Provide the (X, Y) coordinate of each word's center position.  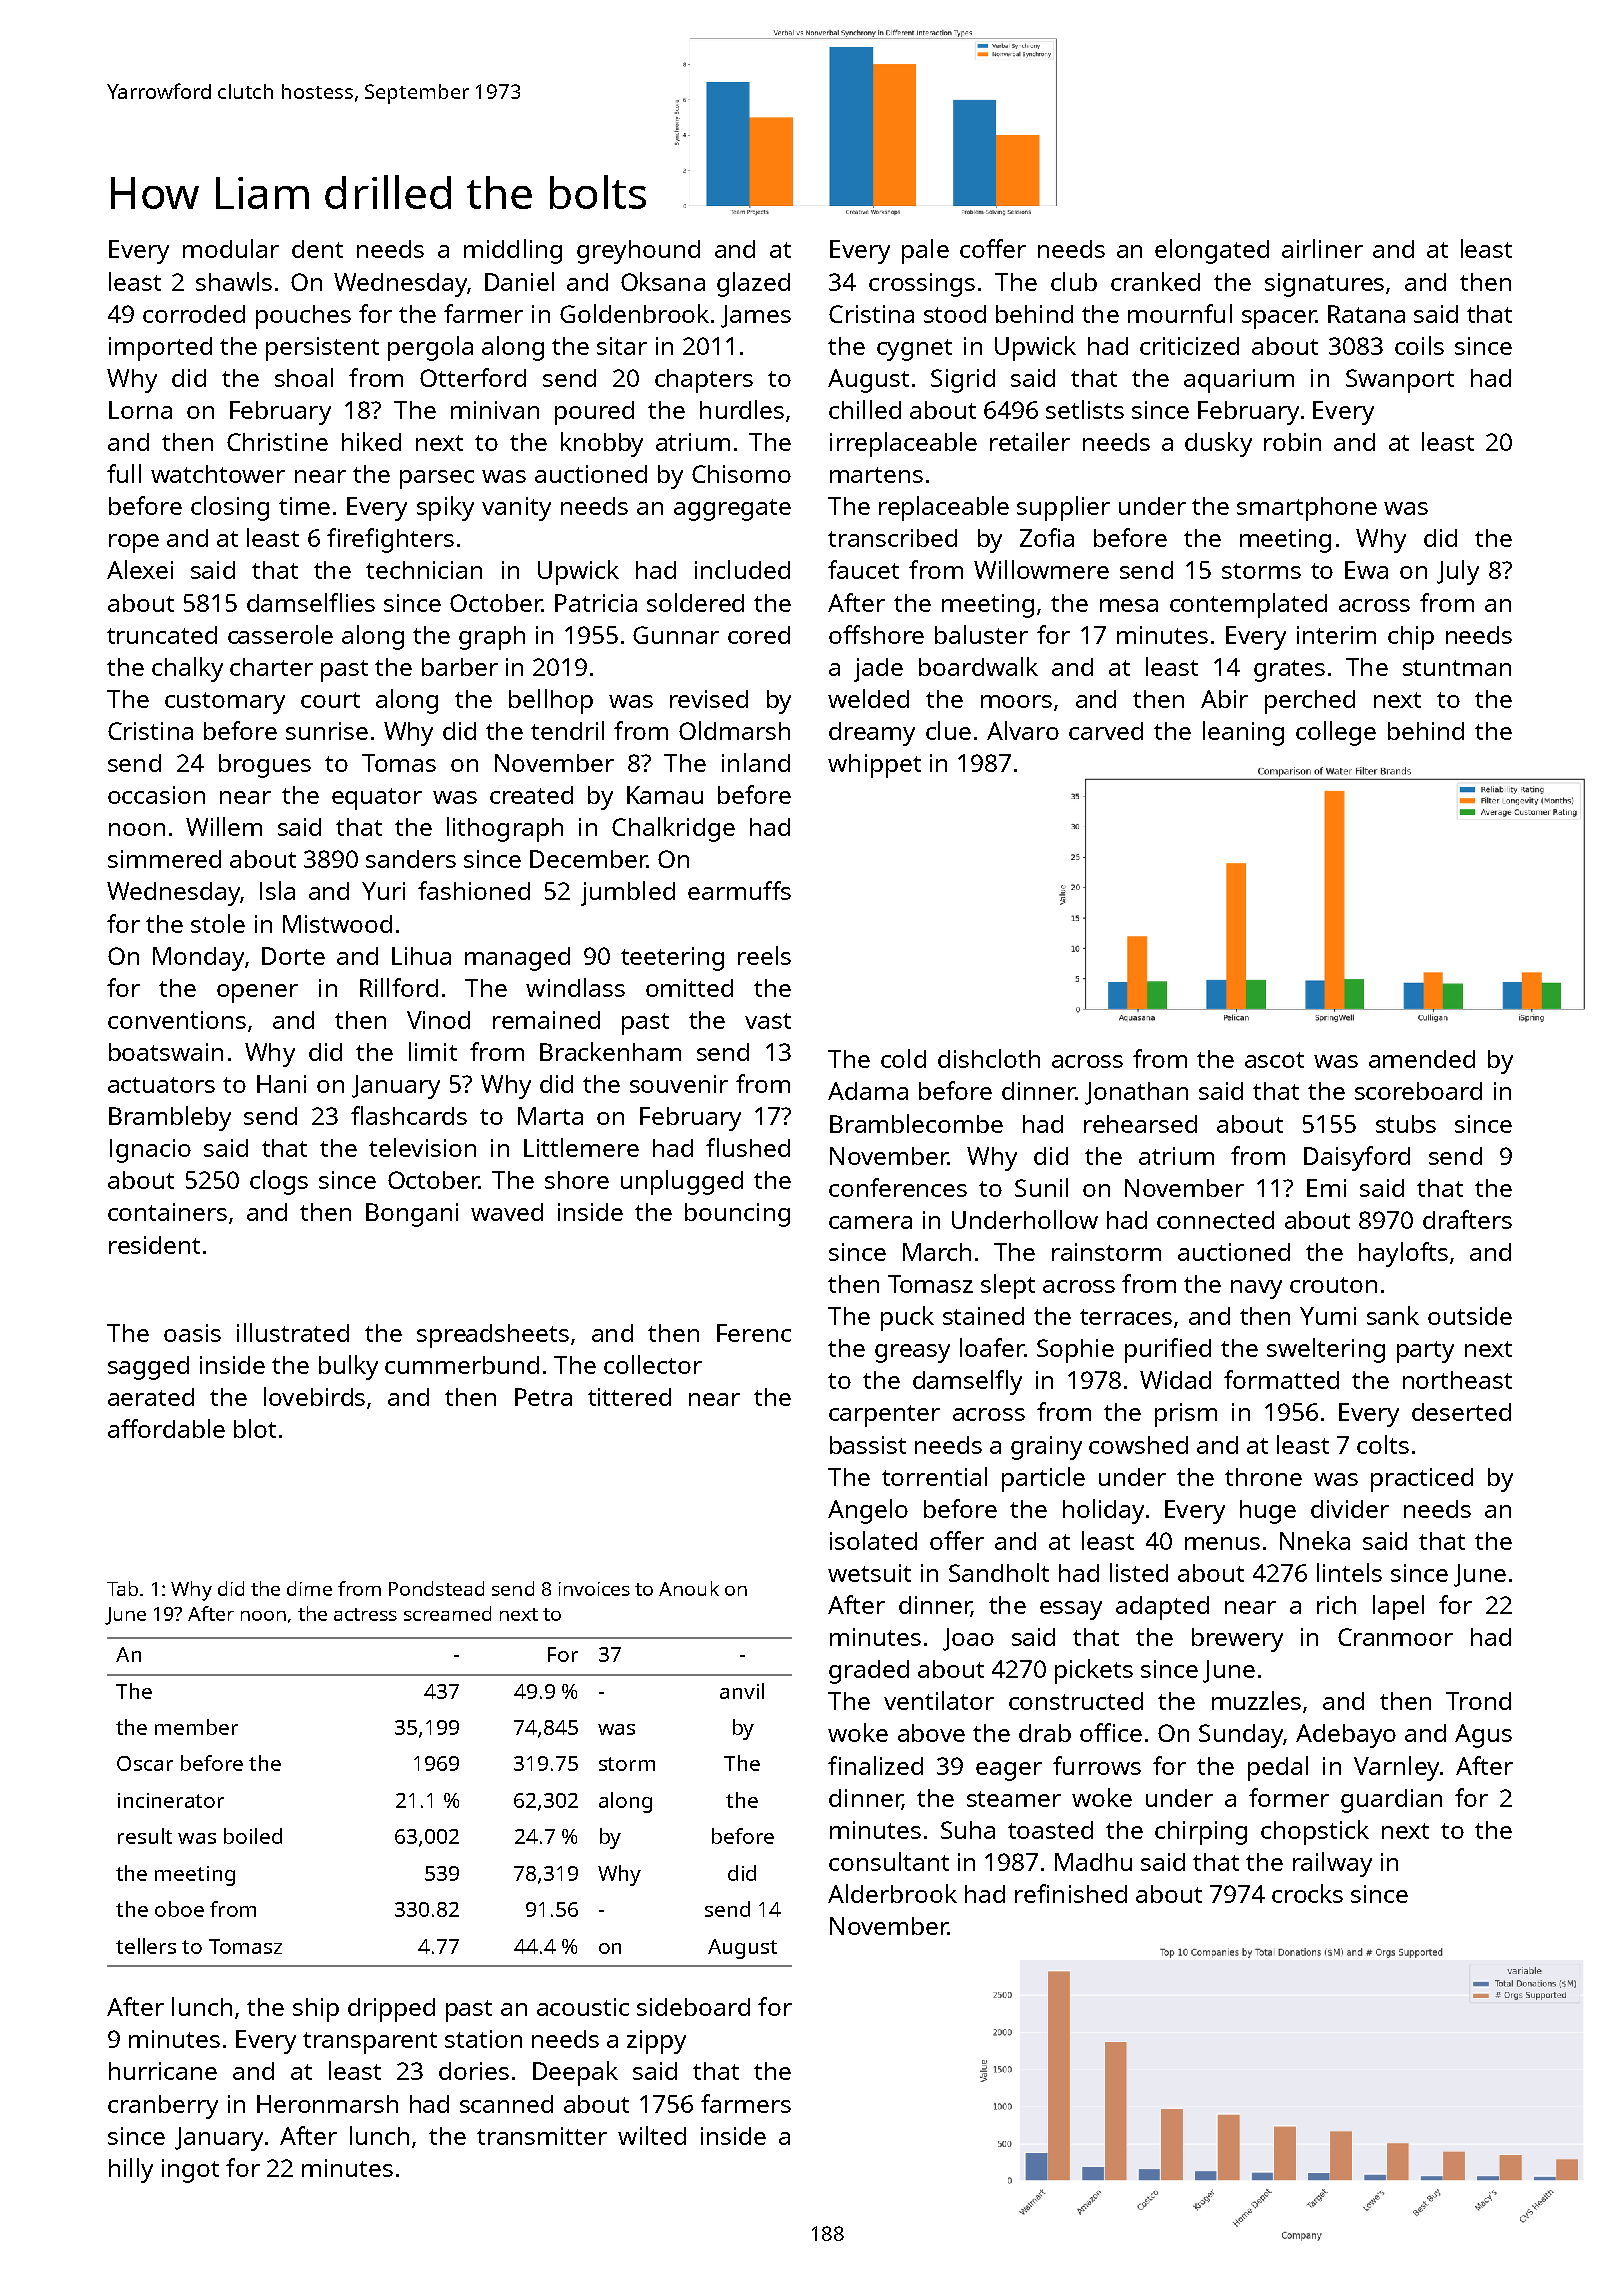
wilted (652, 2135)
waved (507, 1212)
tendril (567, 730)
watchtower (218, 474)
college (1336, 733)
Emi (1326, 1188)
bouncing (737, 1215)
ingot (190, 2171)
